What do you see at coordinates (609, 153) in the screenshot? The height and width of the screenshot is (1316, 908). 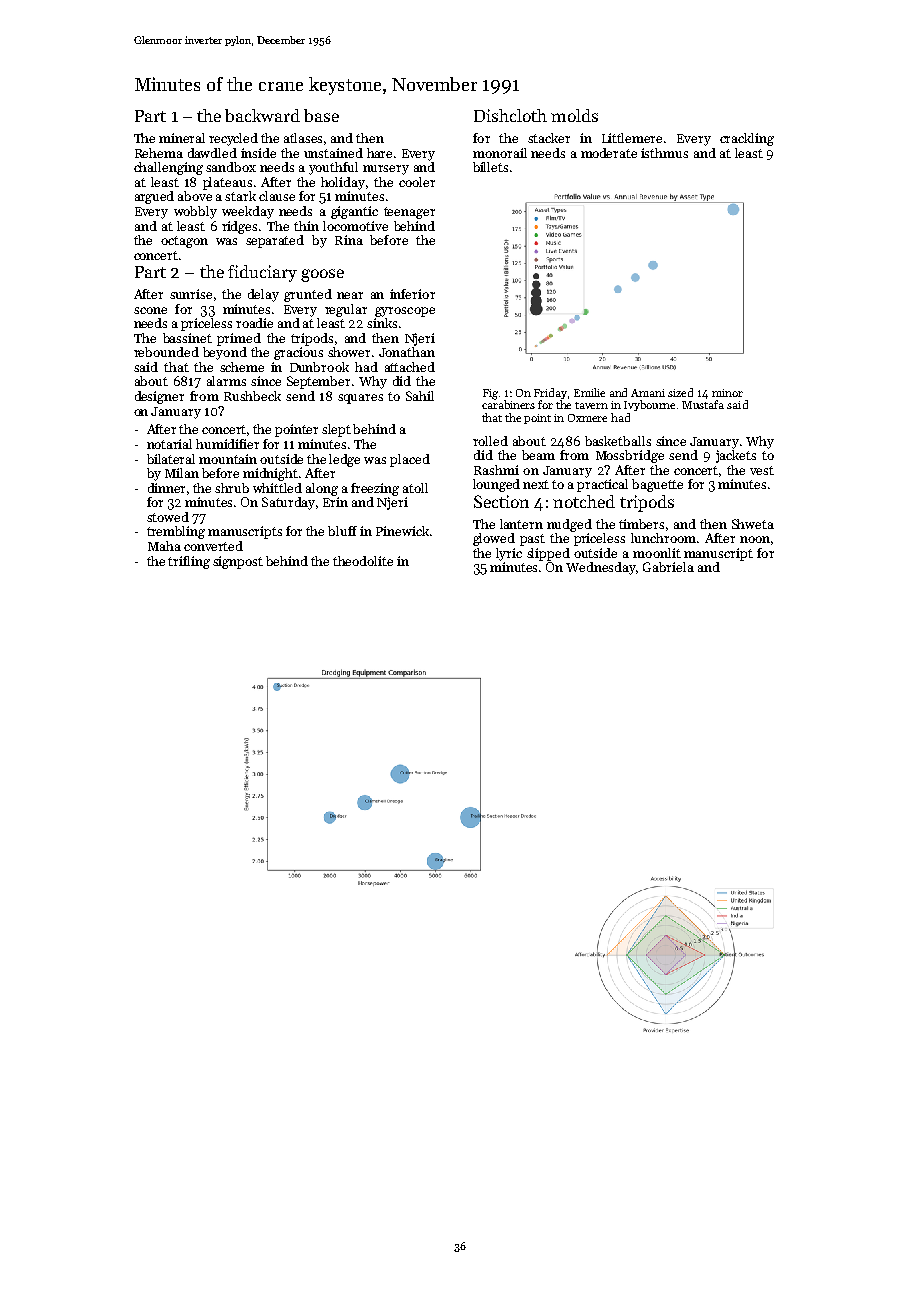 I see `moderate` at bounding box center [609, 153].
